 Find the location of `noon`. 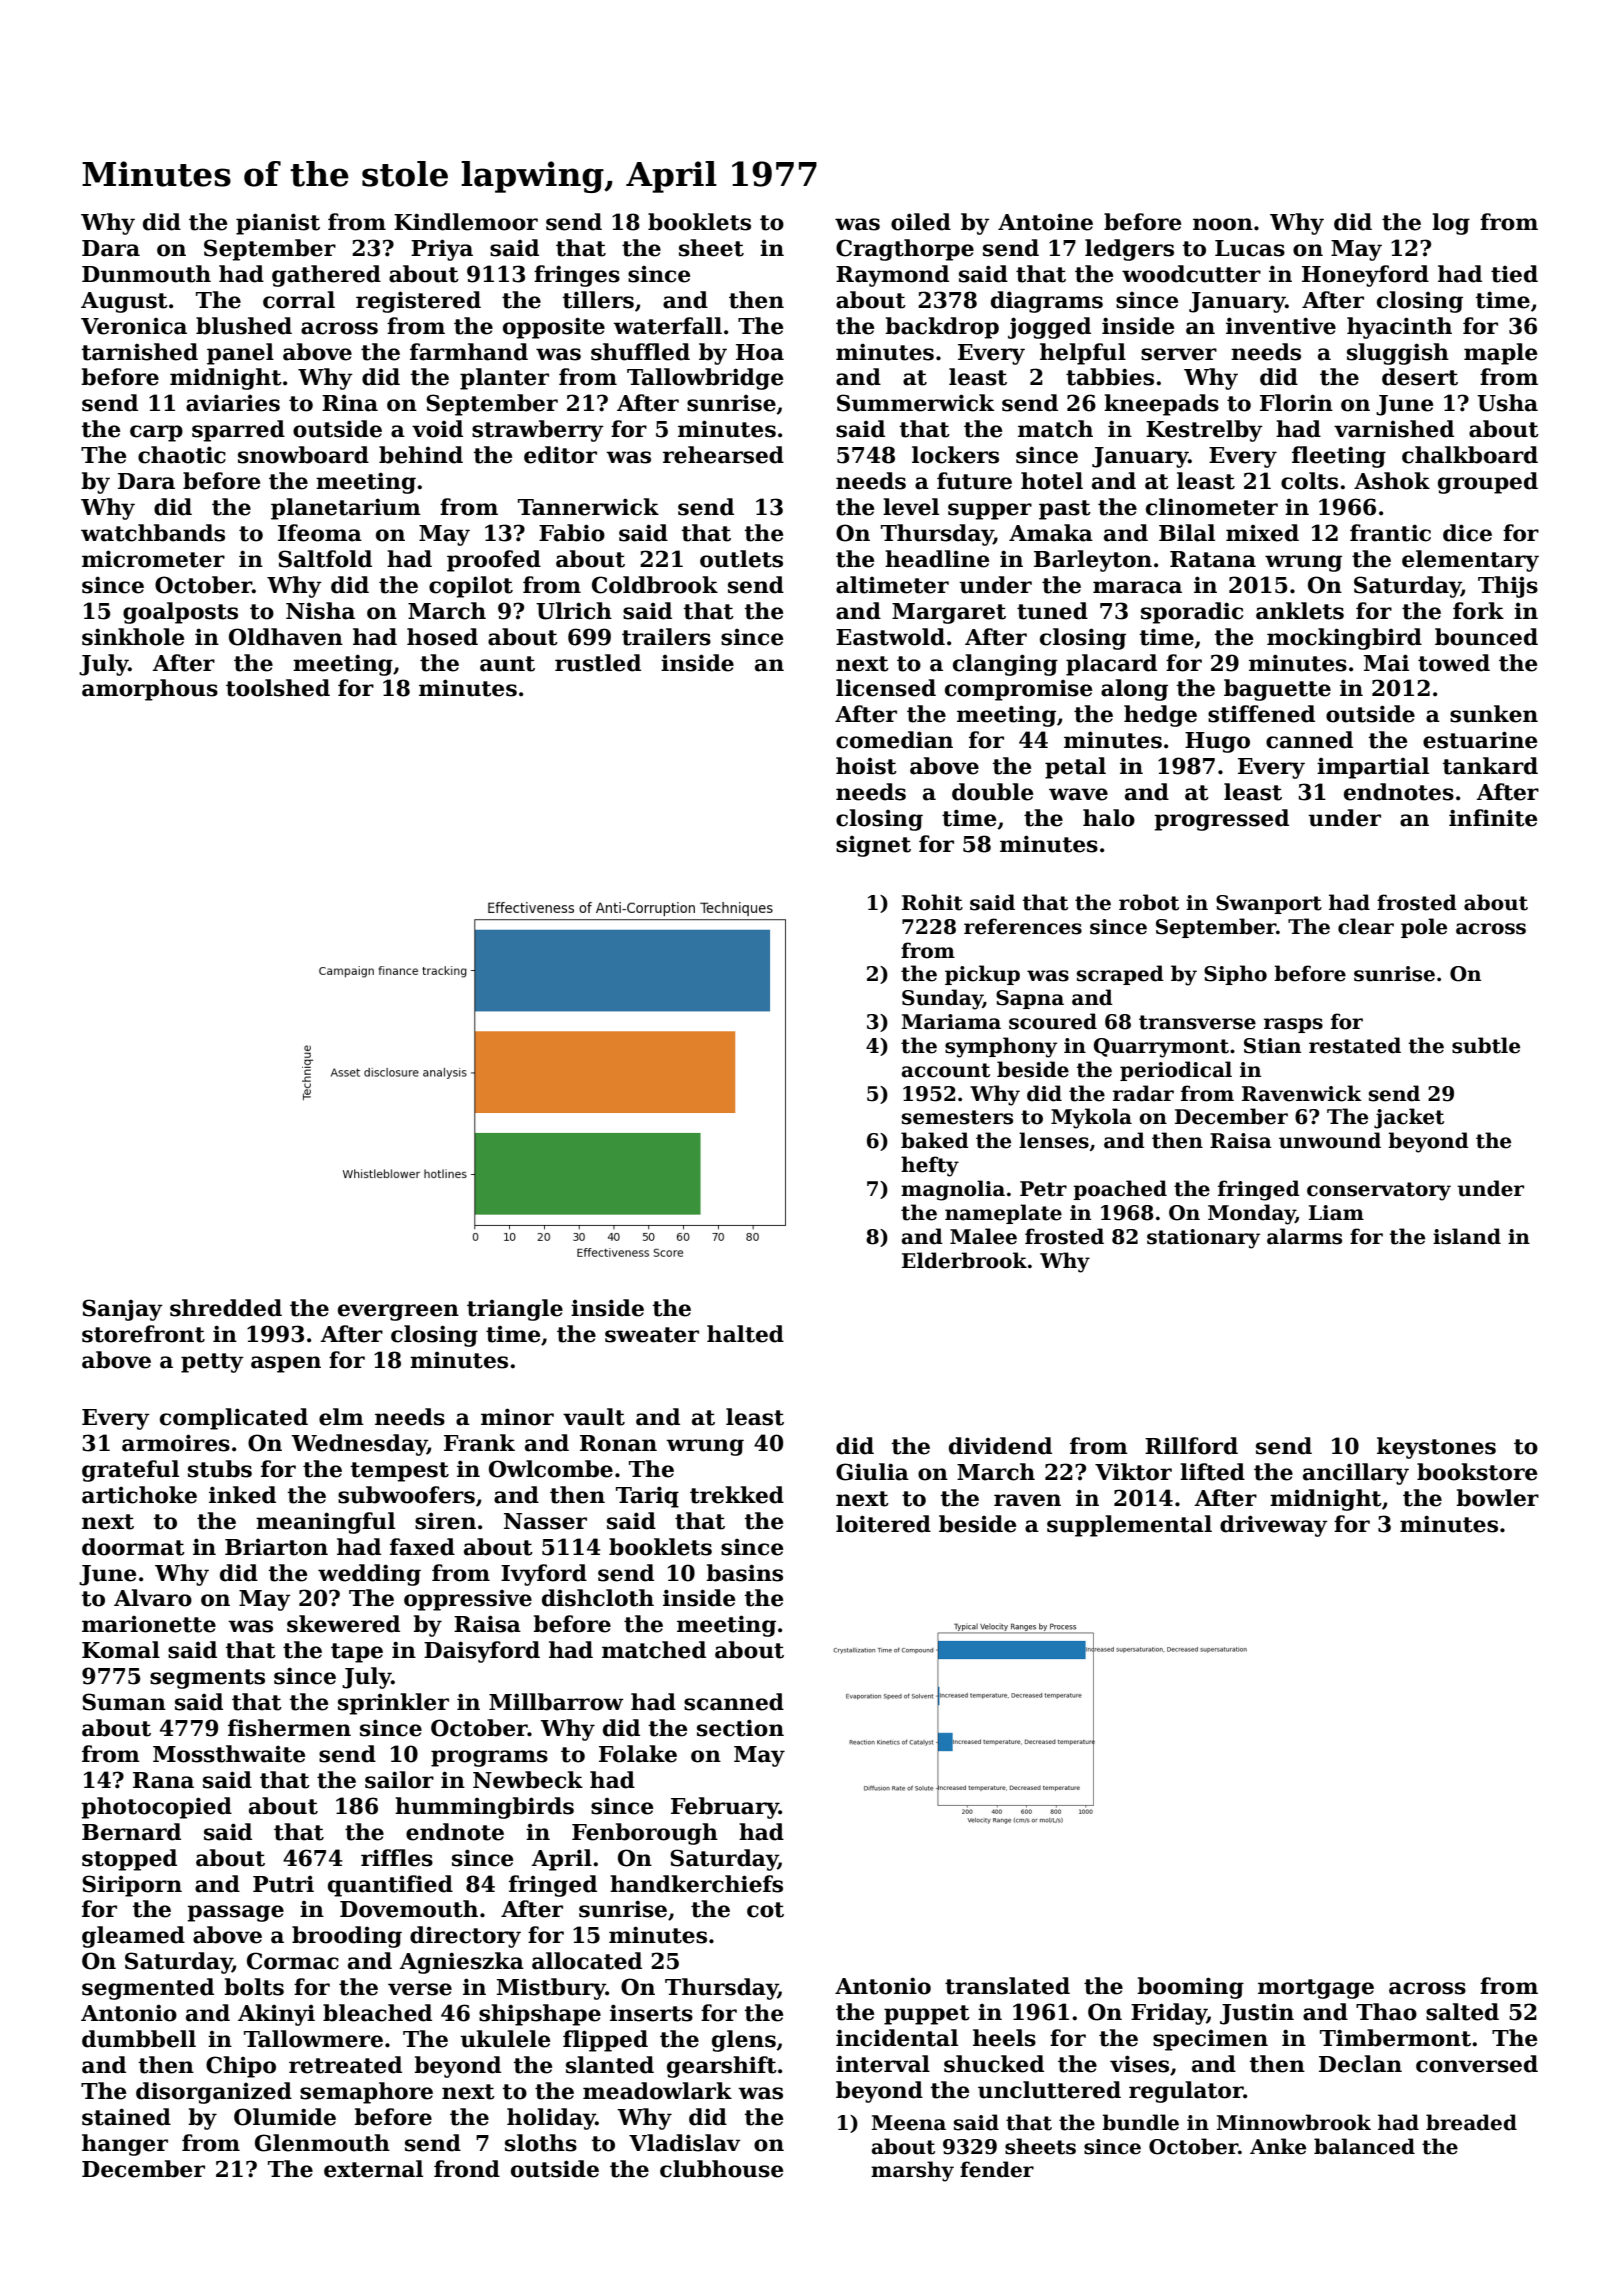

noon is located at coordinates (1223, 224).
